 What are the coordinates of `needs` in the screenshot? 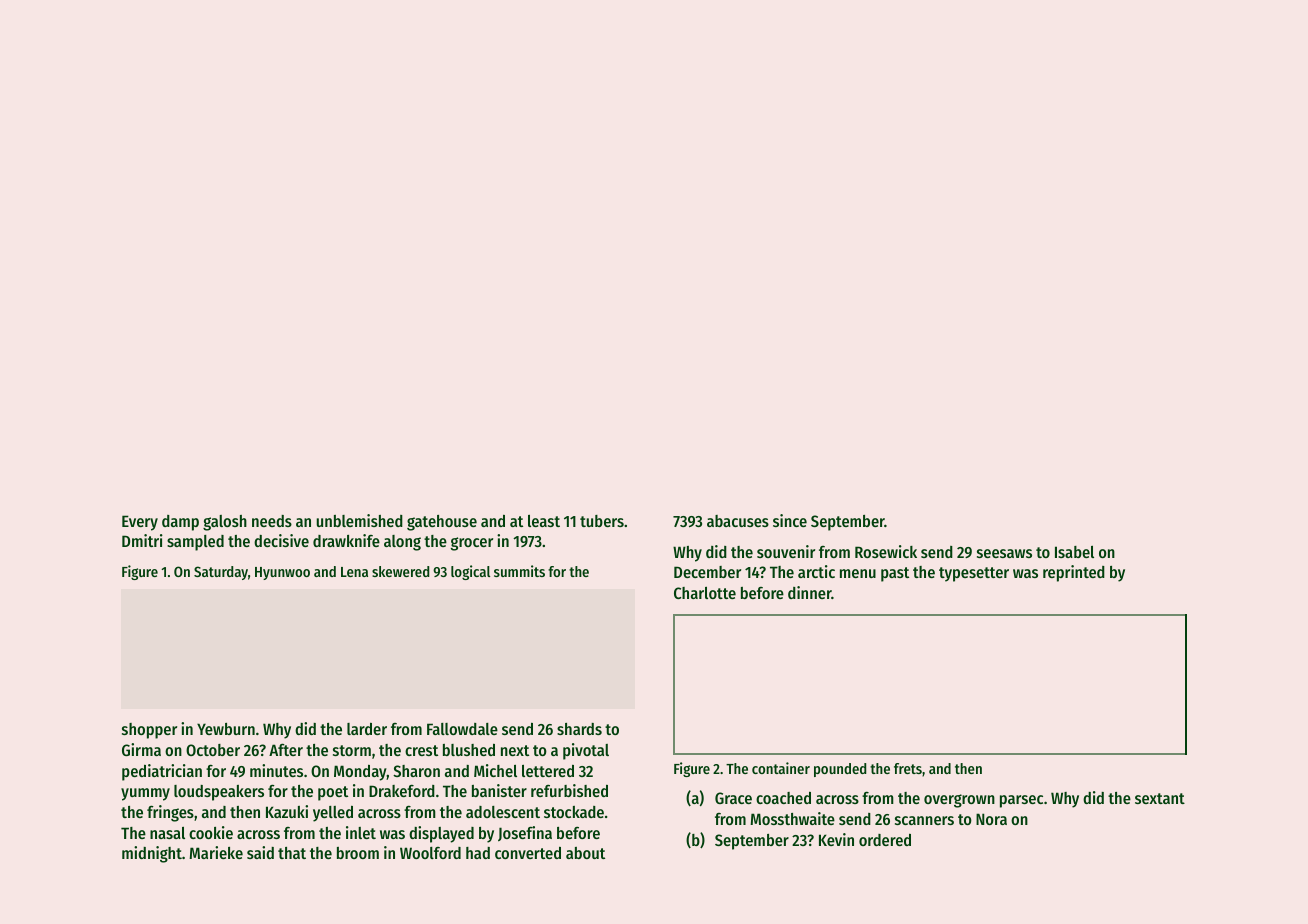 It's located at (272, 521).
